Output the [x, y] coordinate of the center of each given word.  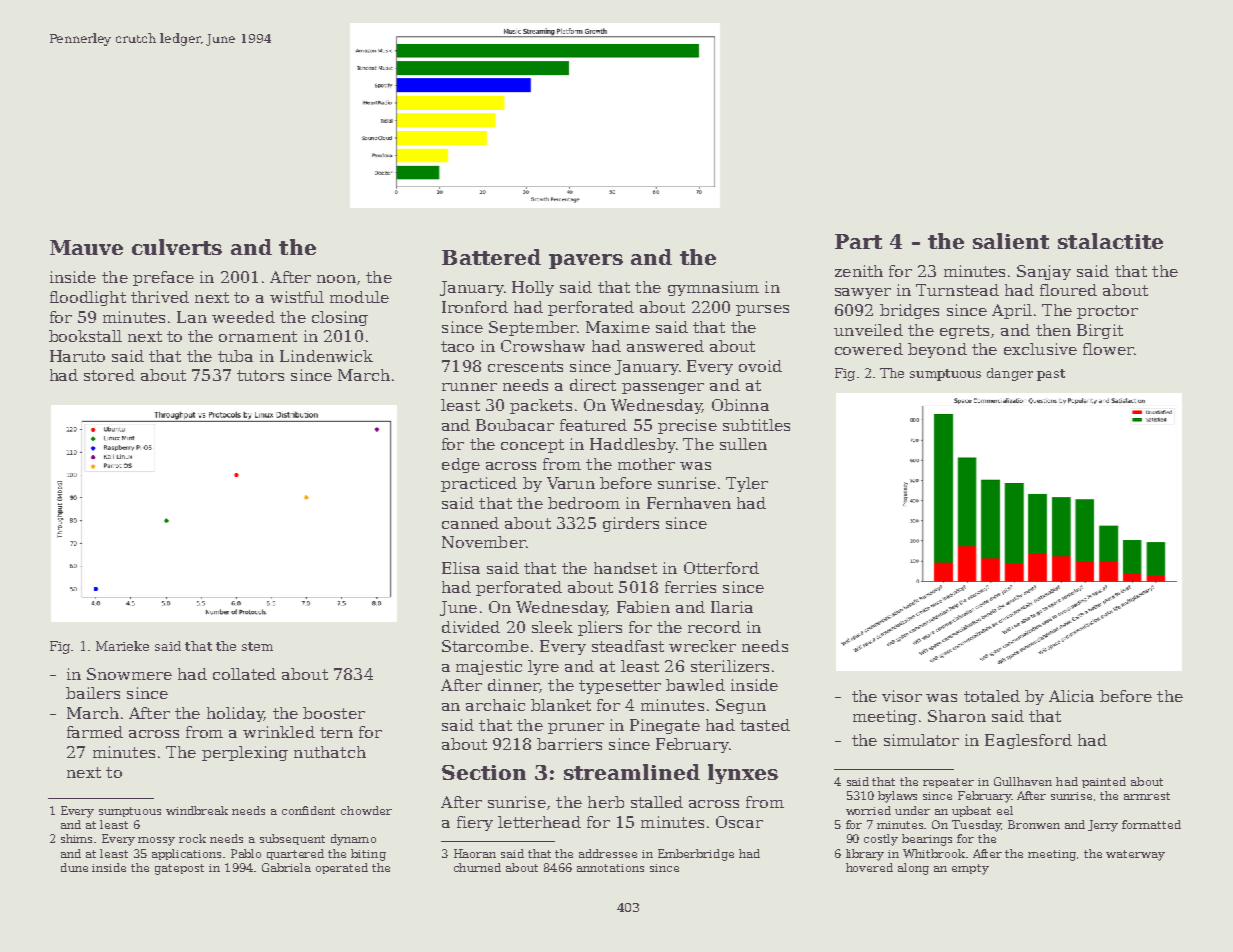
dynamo [353, 840]
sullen [743, 444]
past [1051, 375]
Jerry [1103, 826]
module [359, 297]
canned [470, 523]
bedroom [584, 503]
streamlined [632, 772]
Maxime [618, 327]
